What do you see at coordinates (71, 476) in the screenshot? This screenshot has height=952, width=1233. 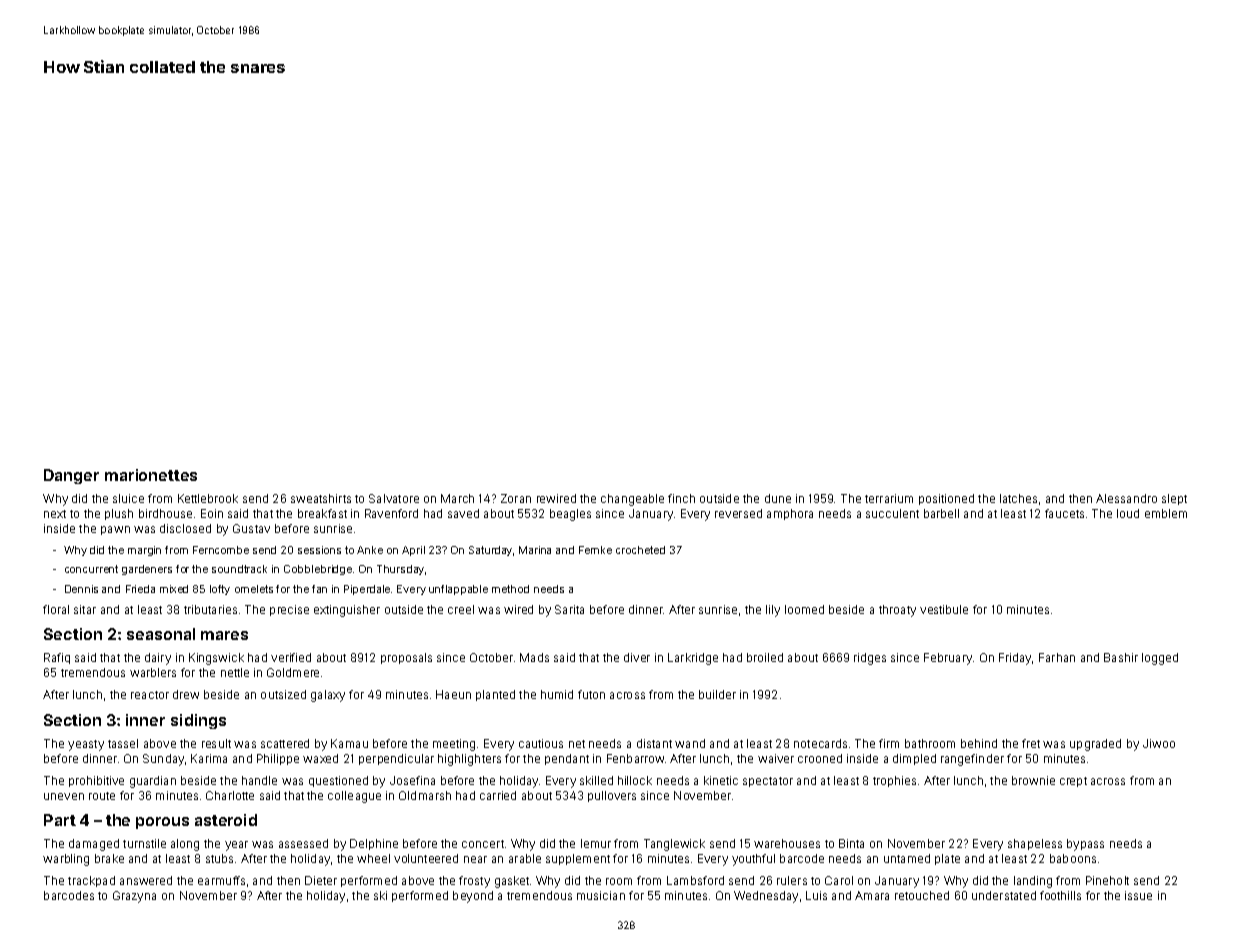 I see `Danger` at bounding box center [71, 476].
